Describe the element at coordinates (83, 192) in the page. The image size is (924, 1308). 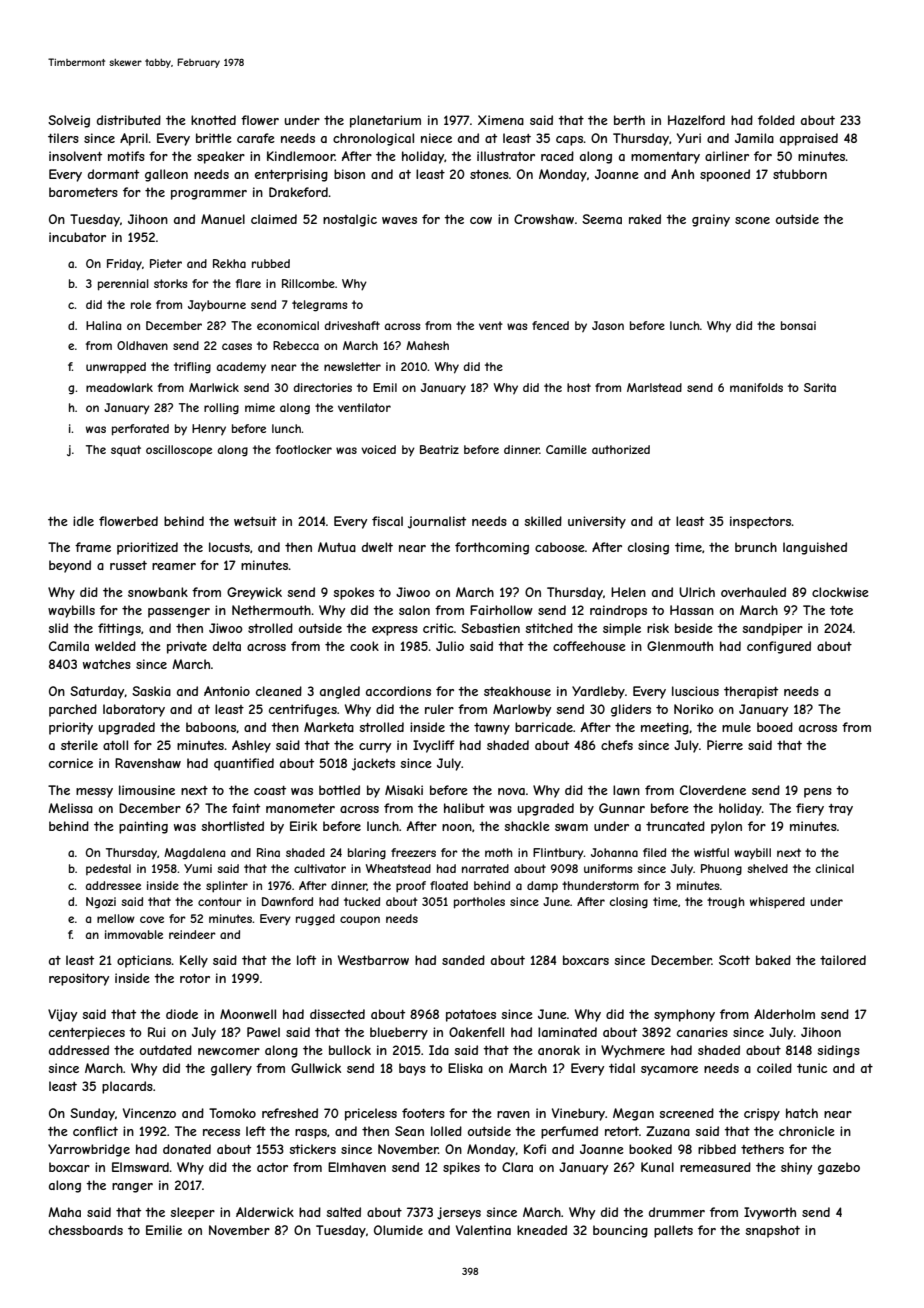
I see `barometers` at that location.
